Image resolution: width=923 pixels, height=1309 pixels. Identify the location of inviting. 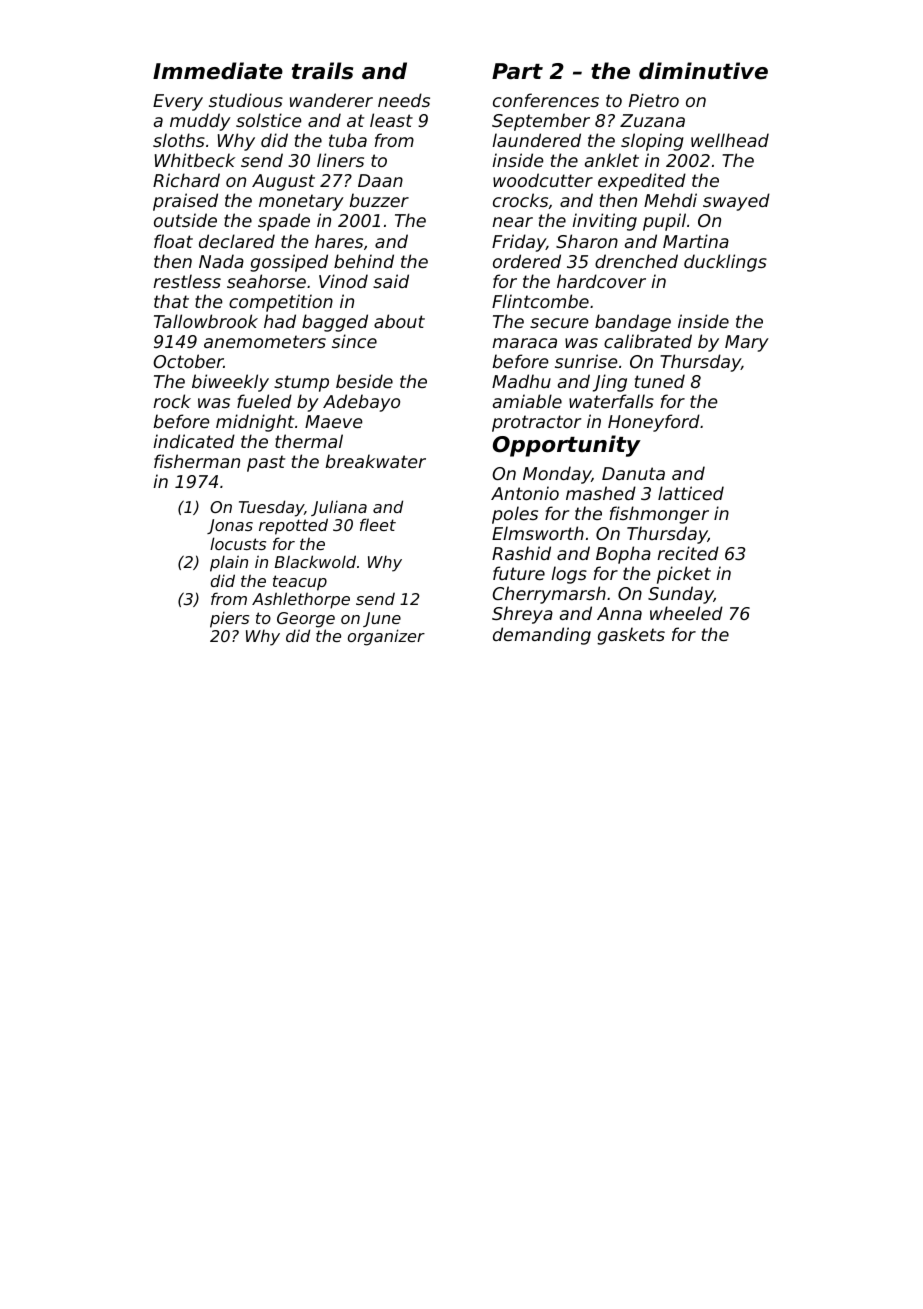
(604, 222).
